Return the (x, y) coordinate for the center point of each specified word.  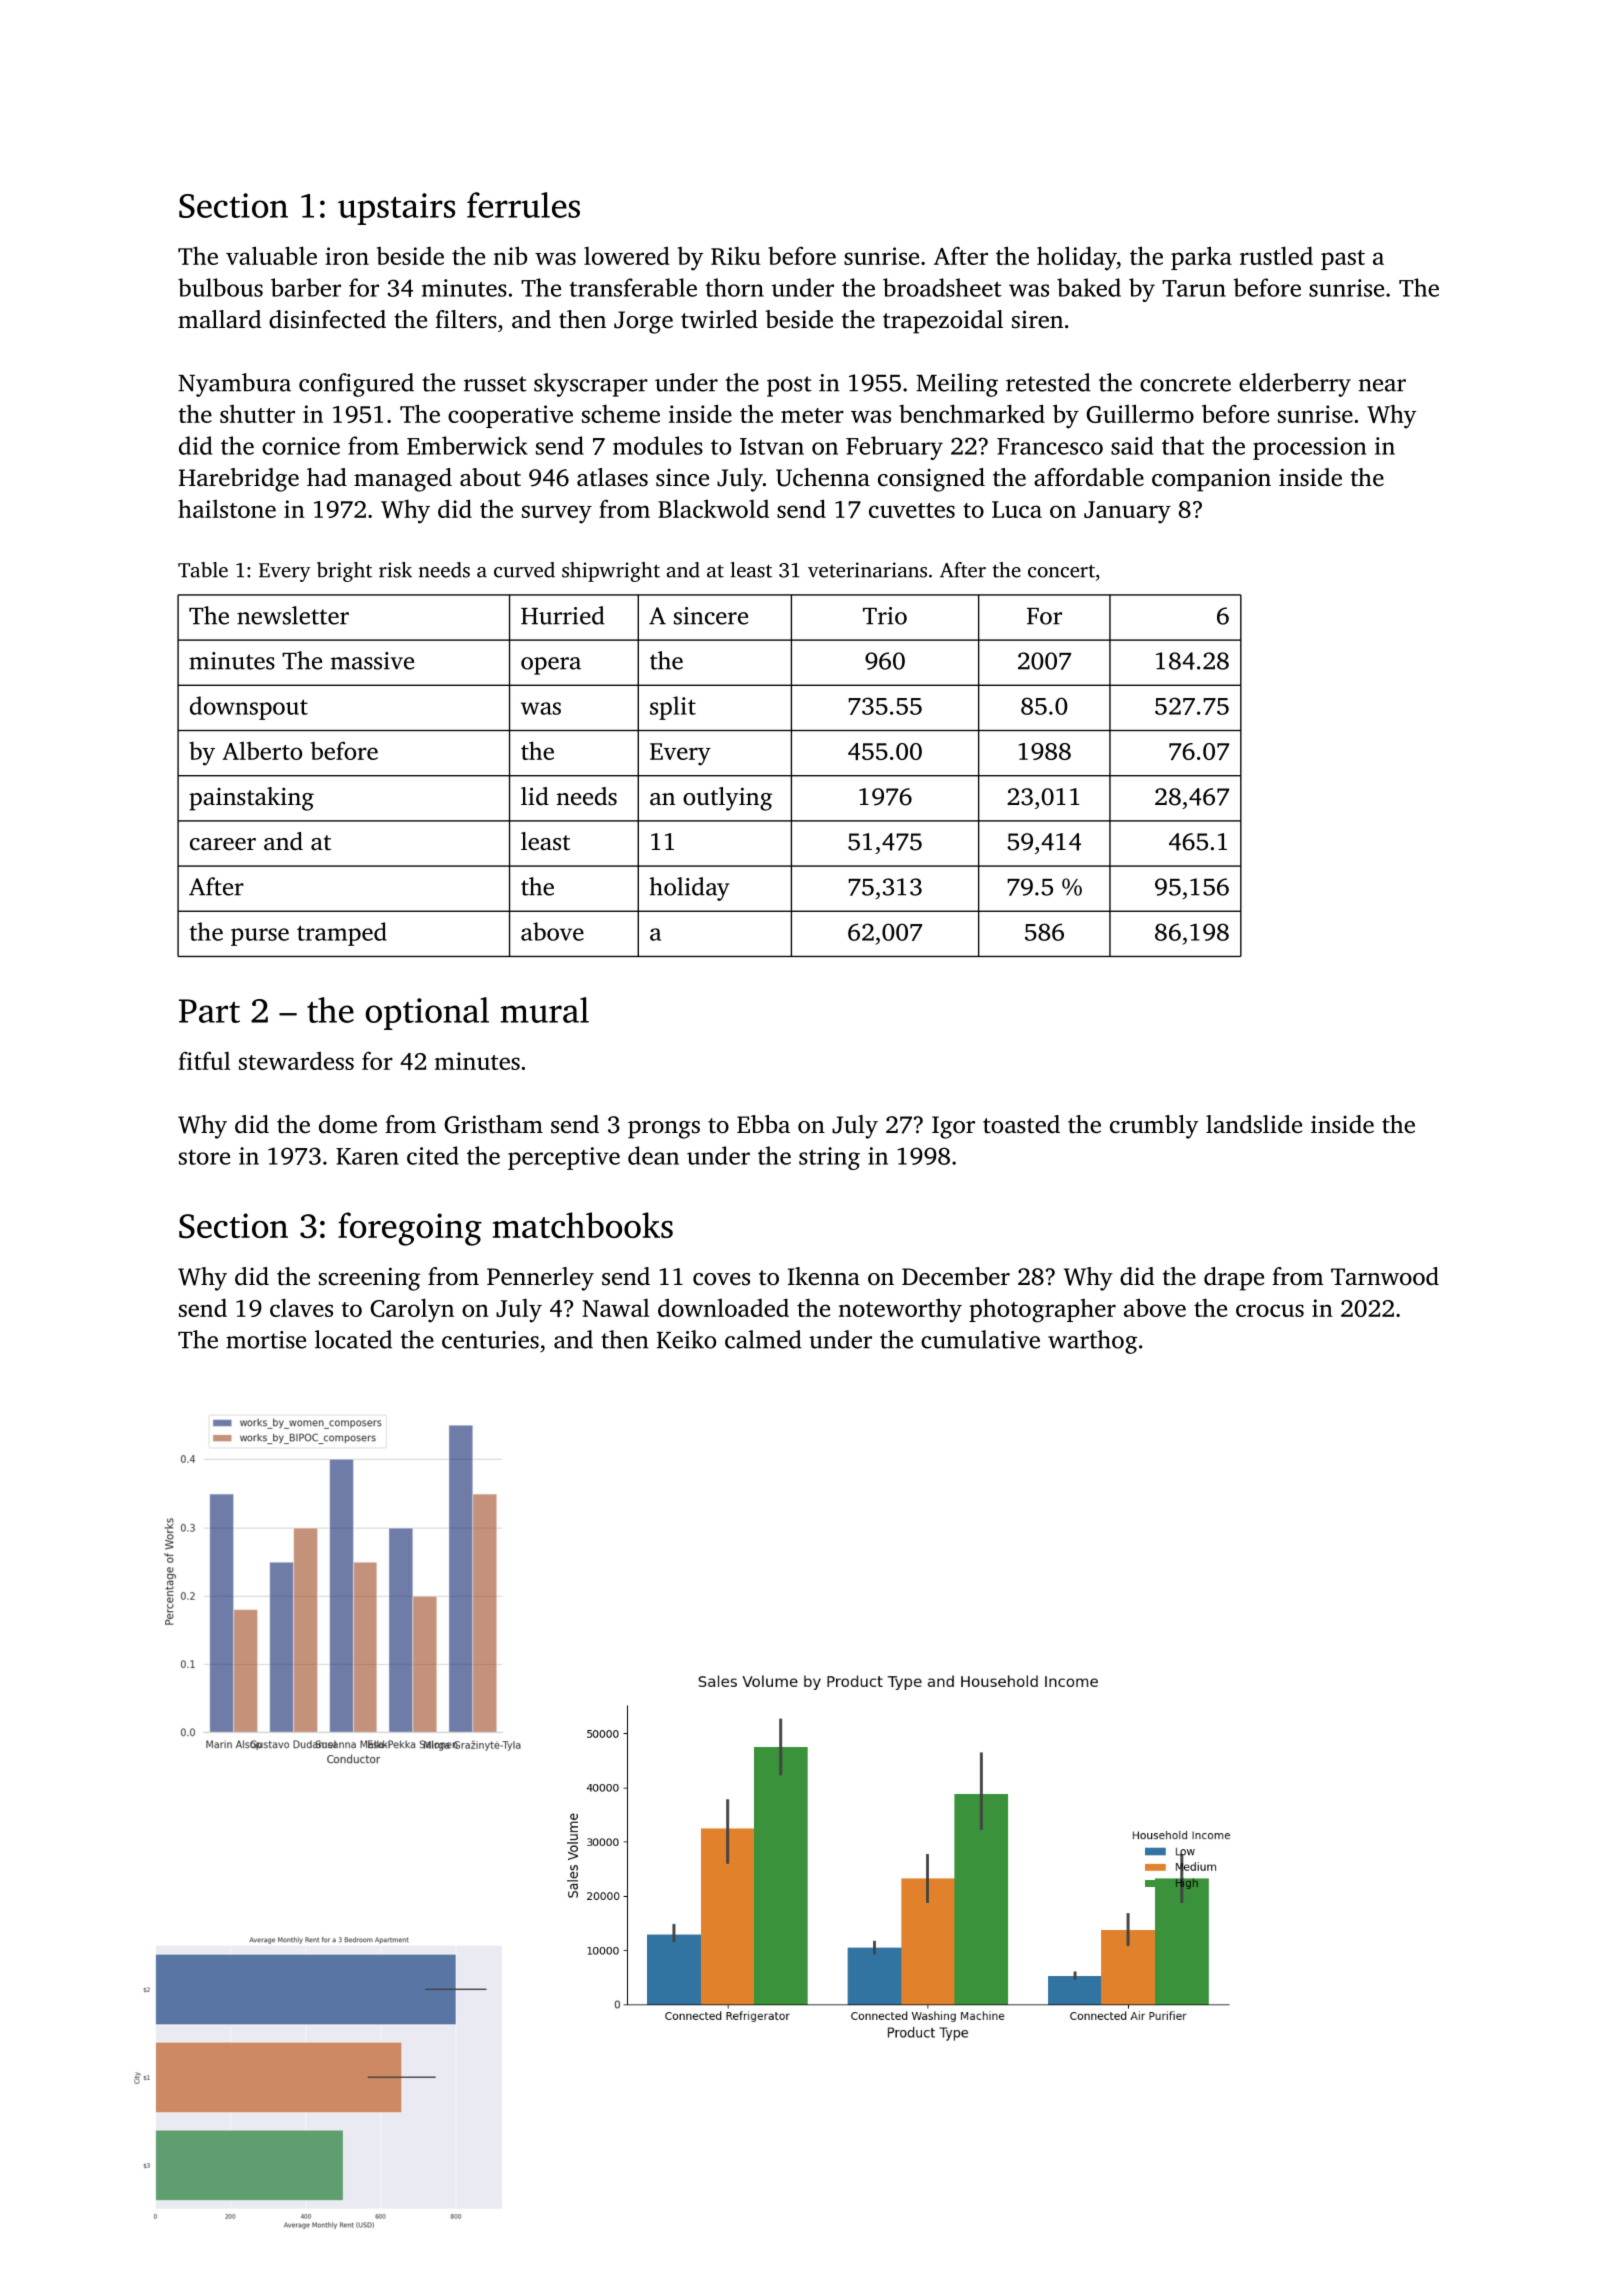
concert (1061, 571)
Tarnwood (1385, 1276)
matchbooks (583, 1225)
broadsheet (942, 287)
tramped (342, 934)
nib (510, 255)
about (490, 477)
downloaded (723, 1307)
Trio (885, 616)
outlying (727, 799)
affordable (1089, 477)
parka (1201, 258)
